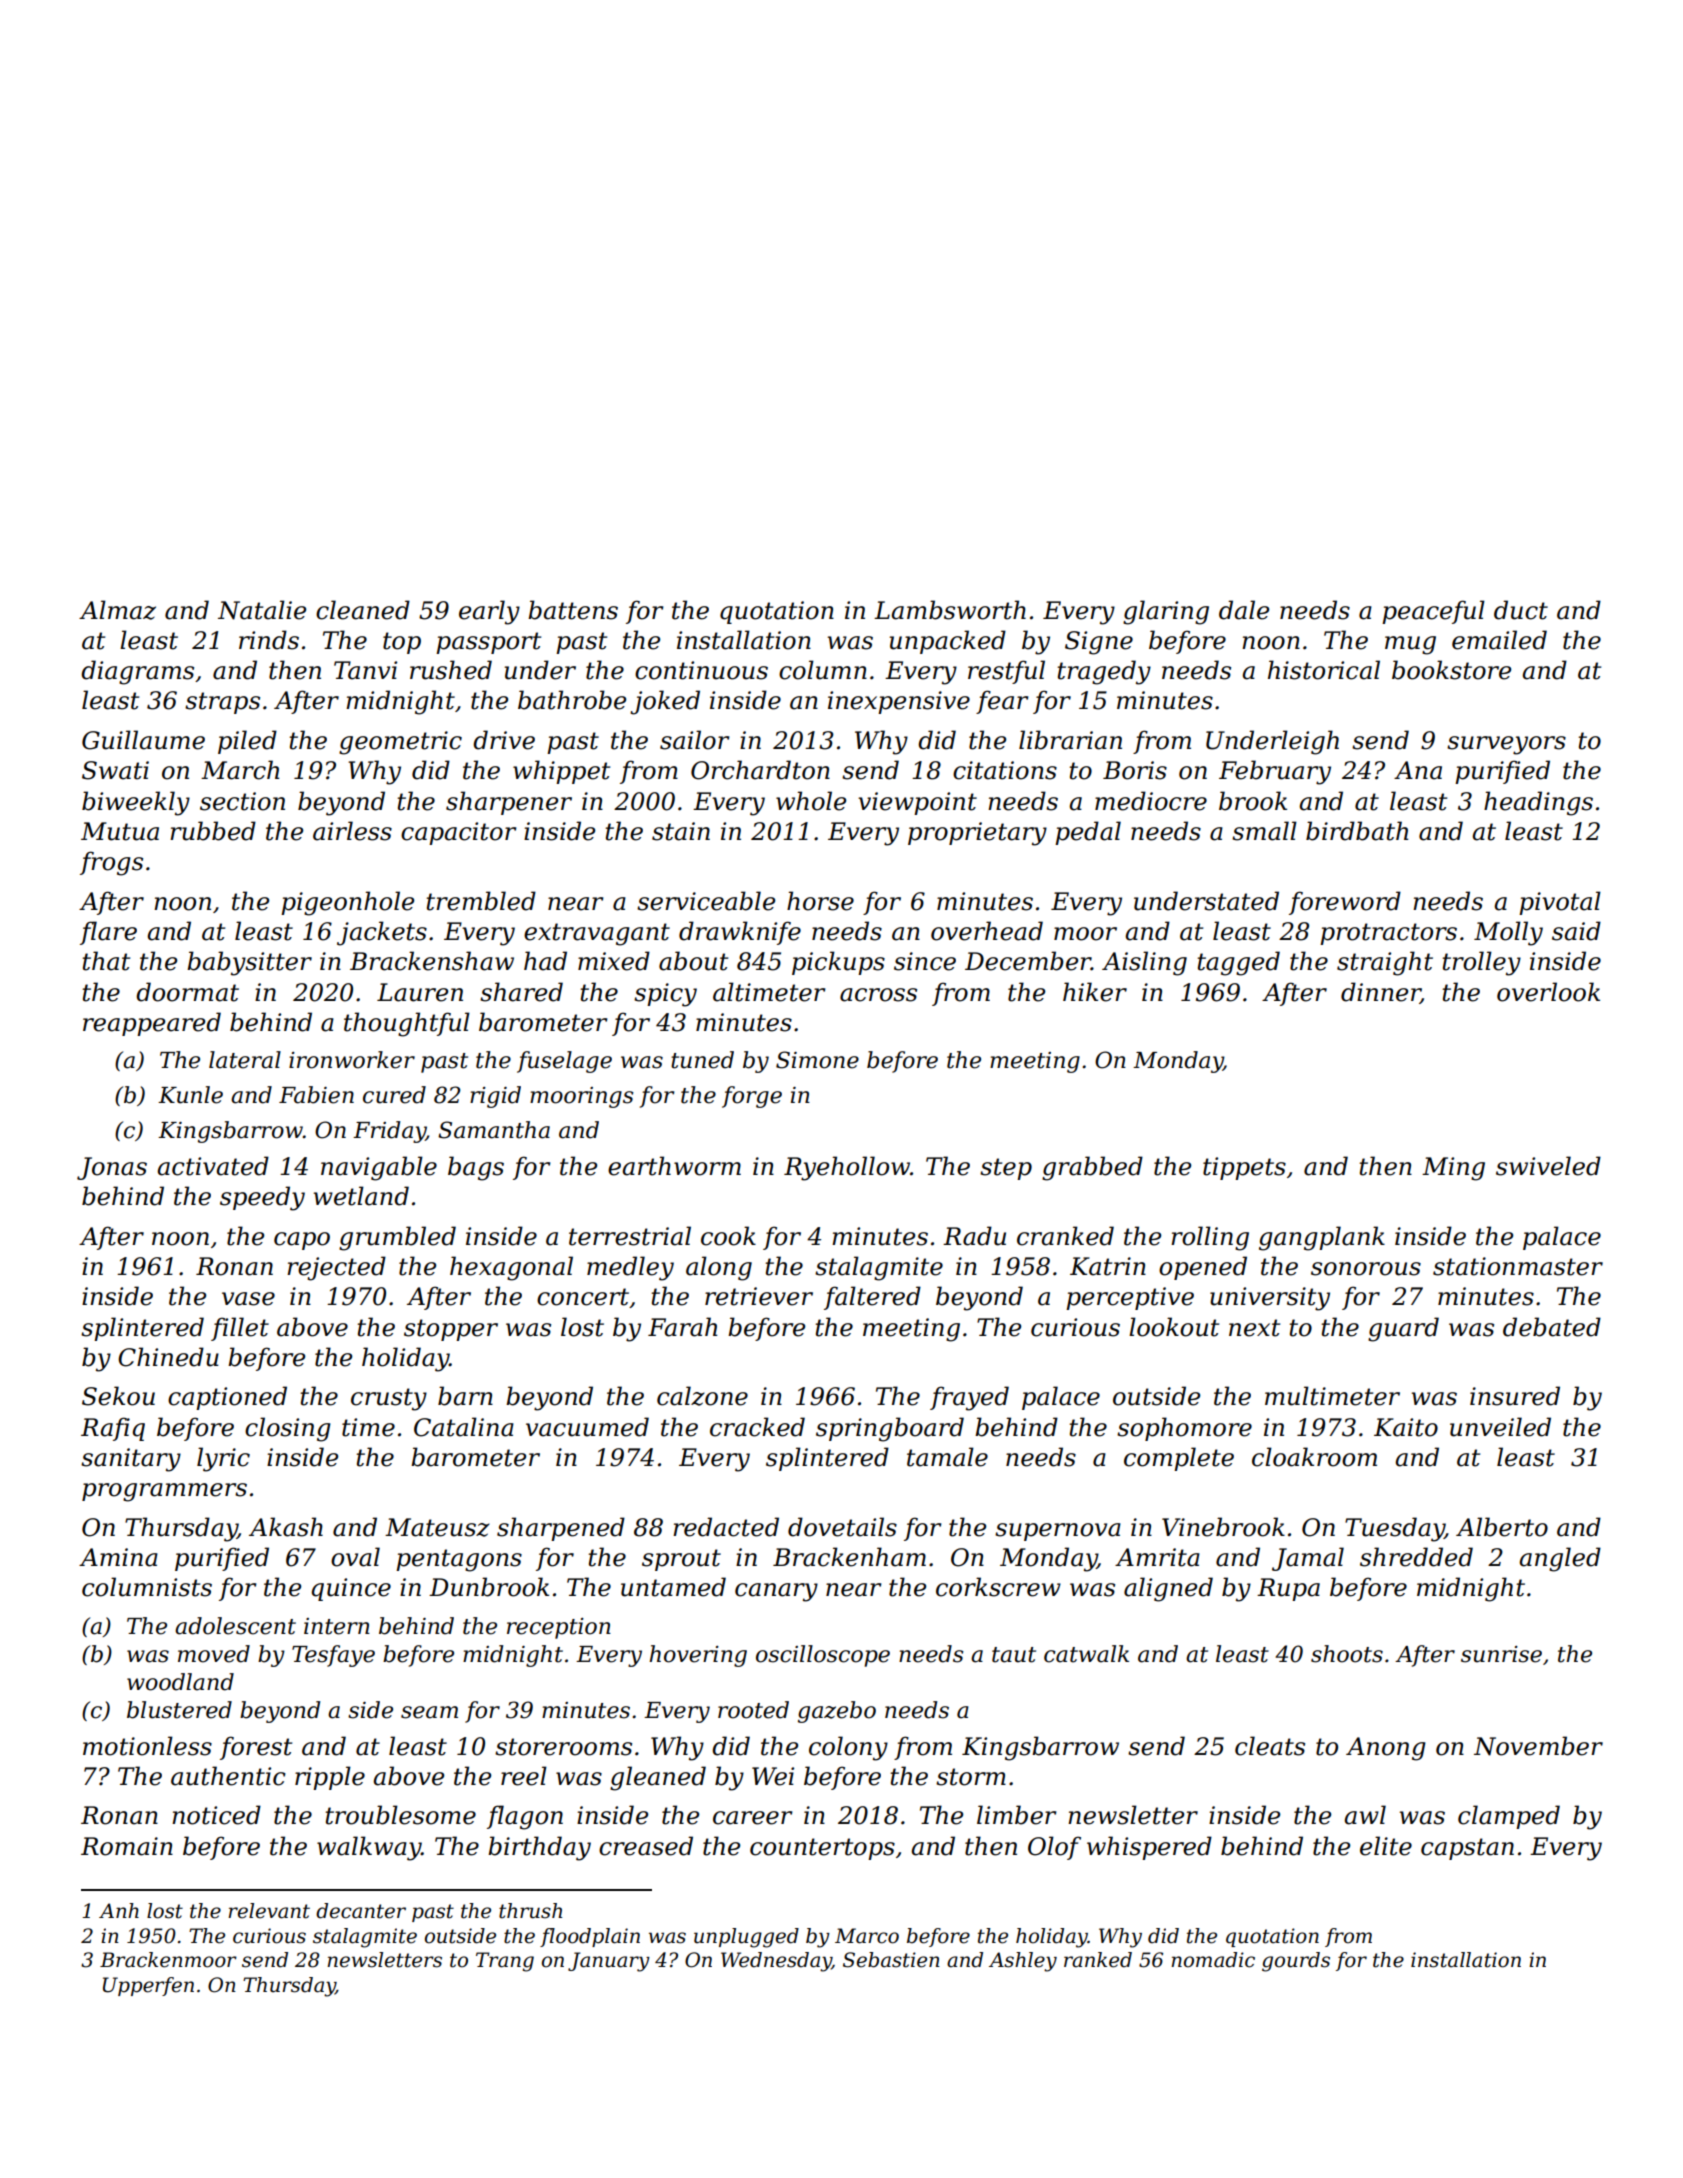 This screenshot has height=2178, width=1683. I want to click on overlook, so click(1548, 992).
